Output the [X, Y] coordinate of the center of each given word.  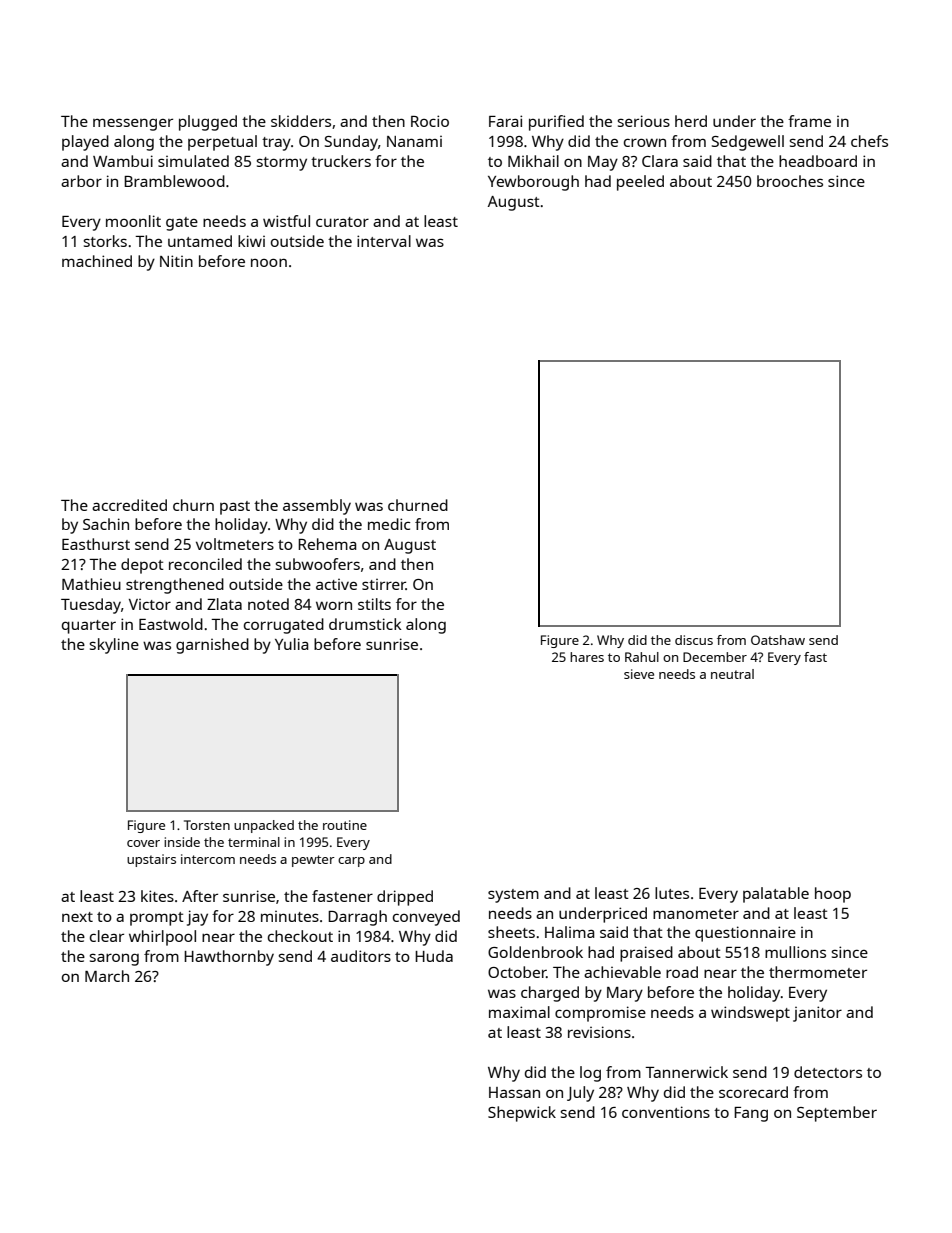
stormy [282, 164]
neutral [732, 674]
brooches [790, 181]
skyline [114, 646]
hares [587, 657]
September [837, 1114]
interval [384, 241]
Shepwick [522, 1114]
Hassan [514, 1092]
